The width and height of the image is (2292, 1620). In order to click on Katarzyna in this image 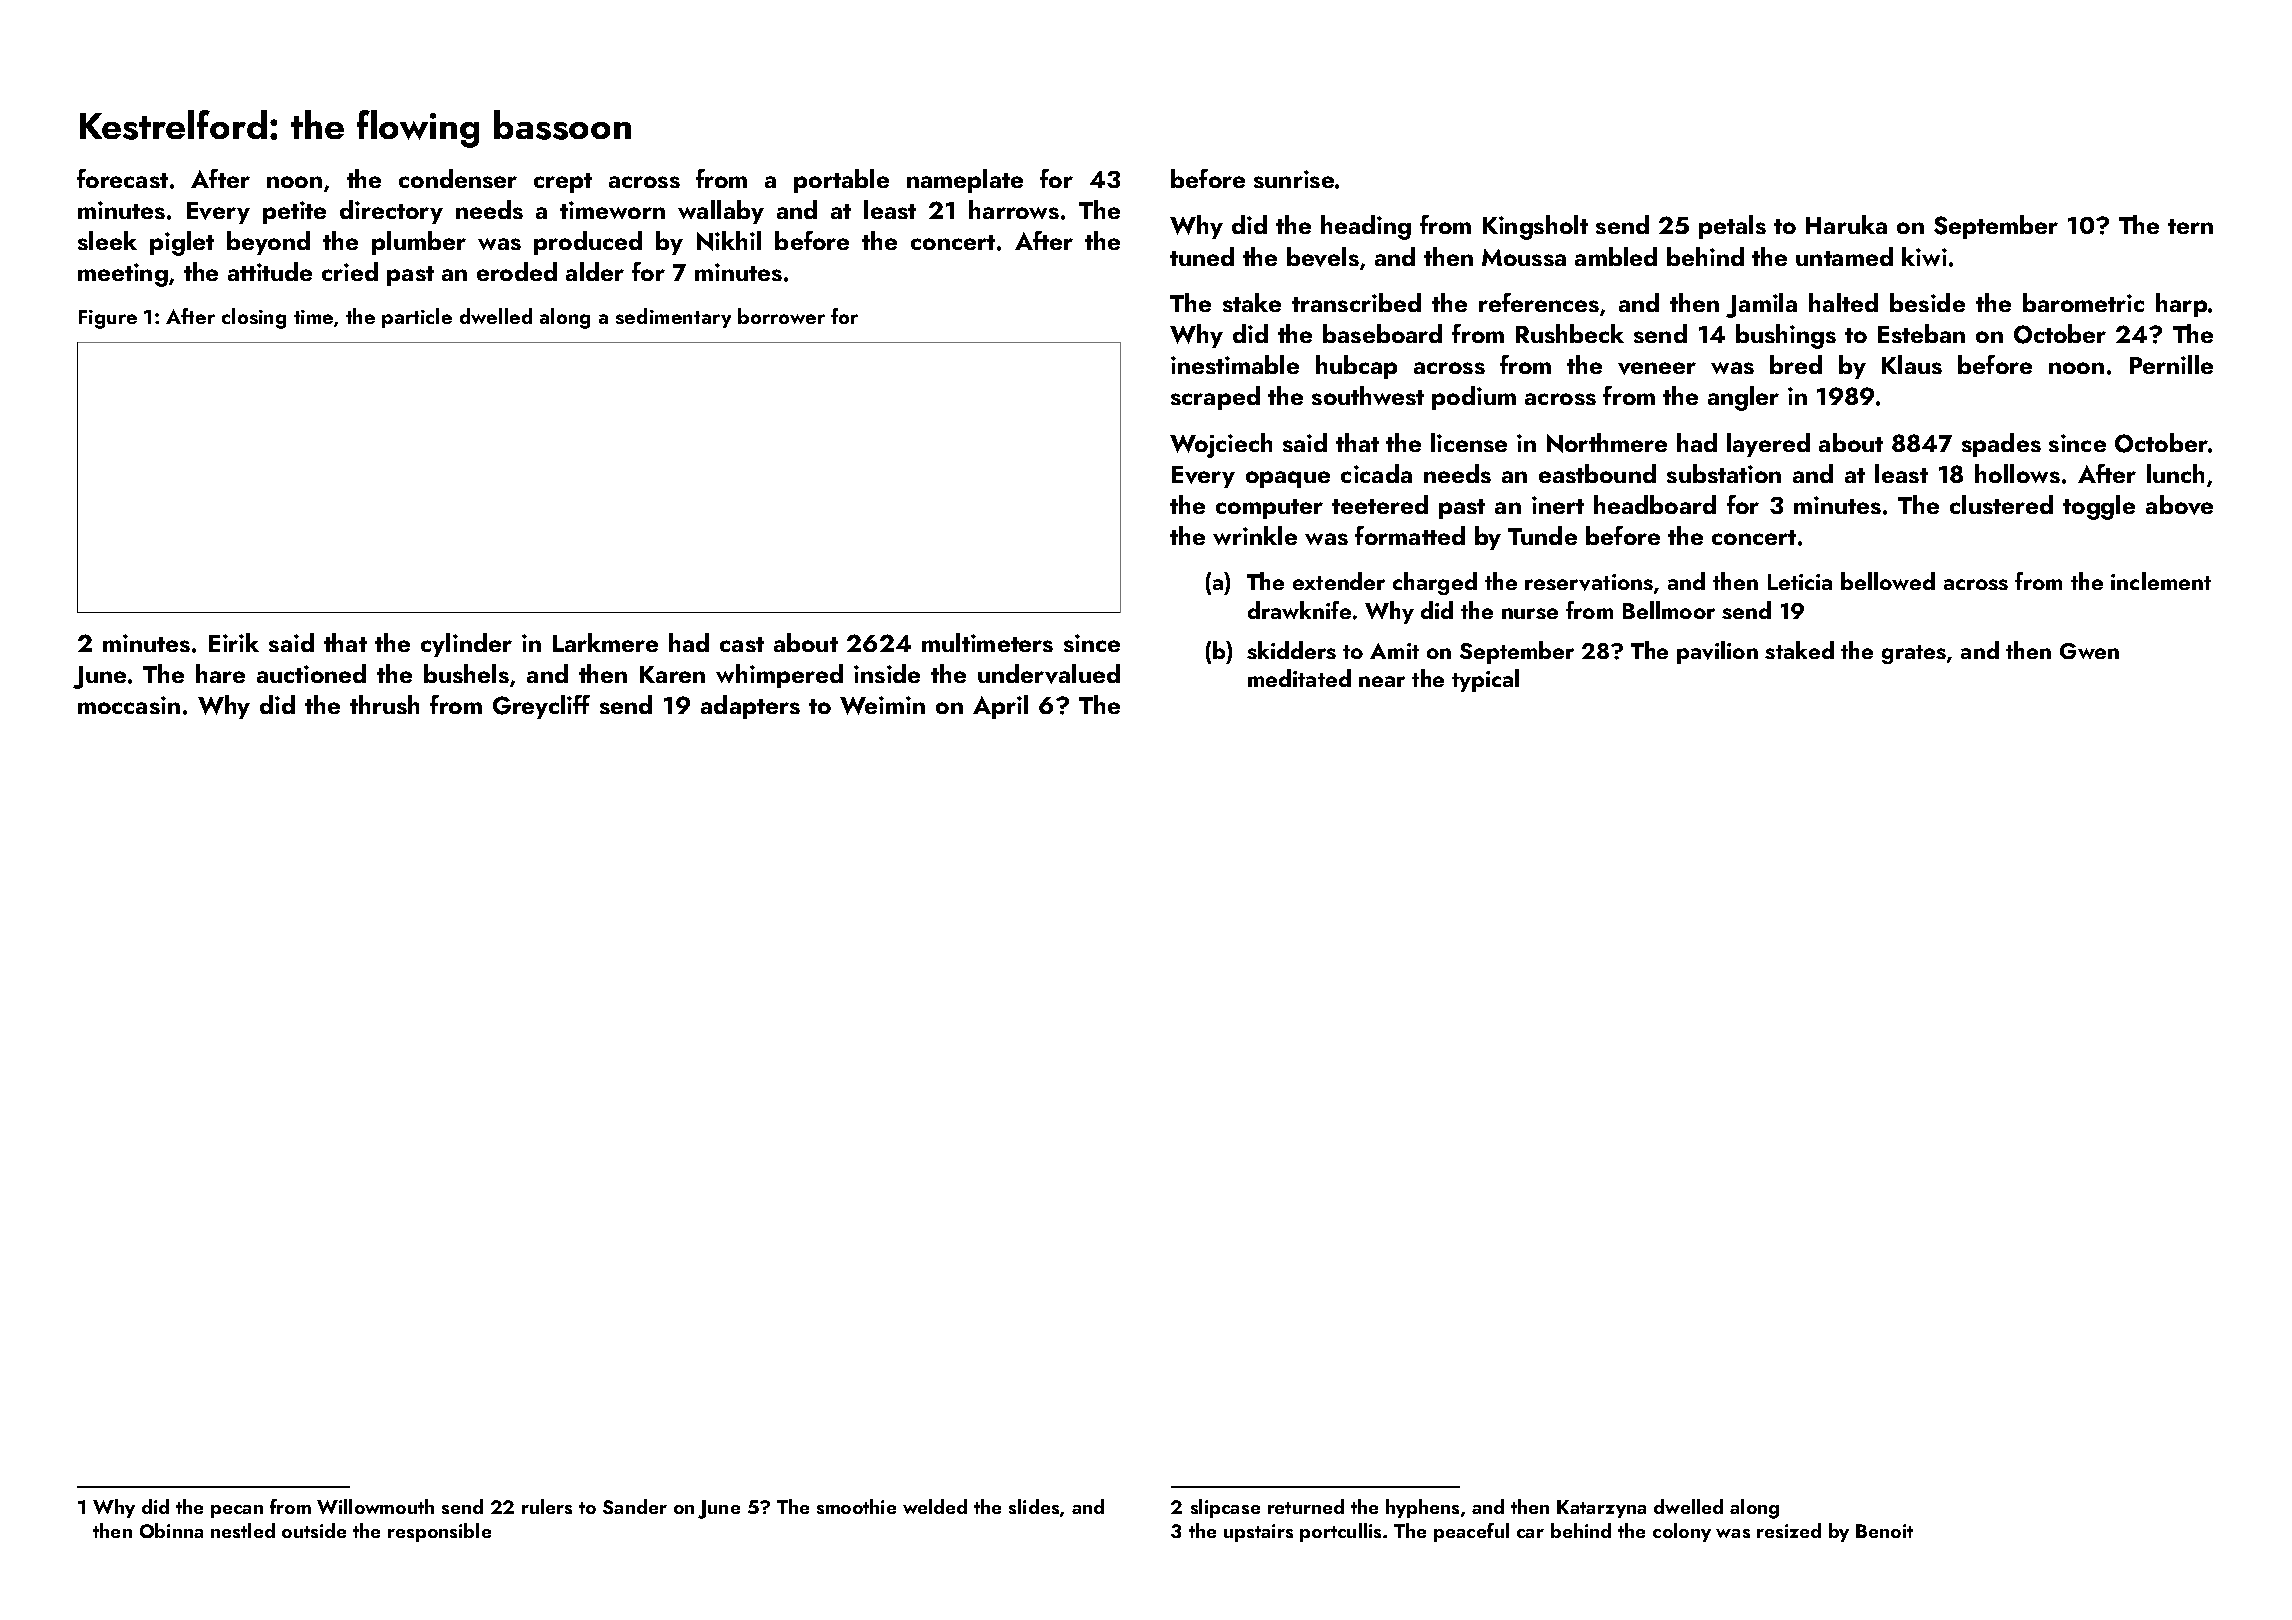, I will do `click(1601, 1509)`.
